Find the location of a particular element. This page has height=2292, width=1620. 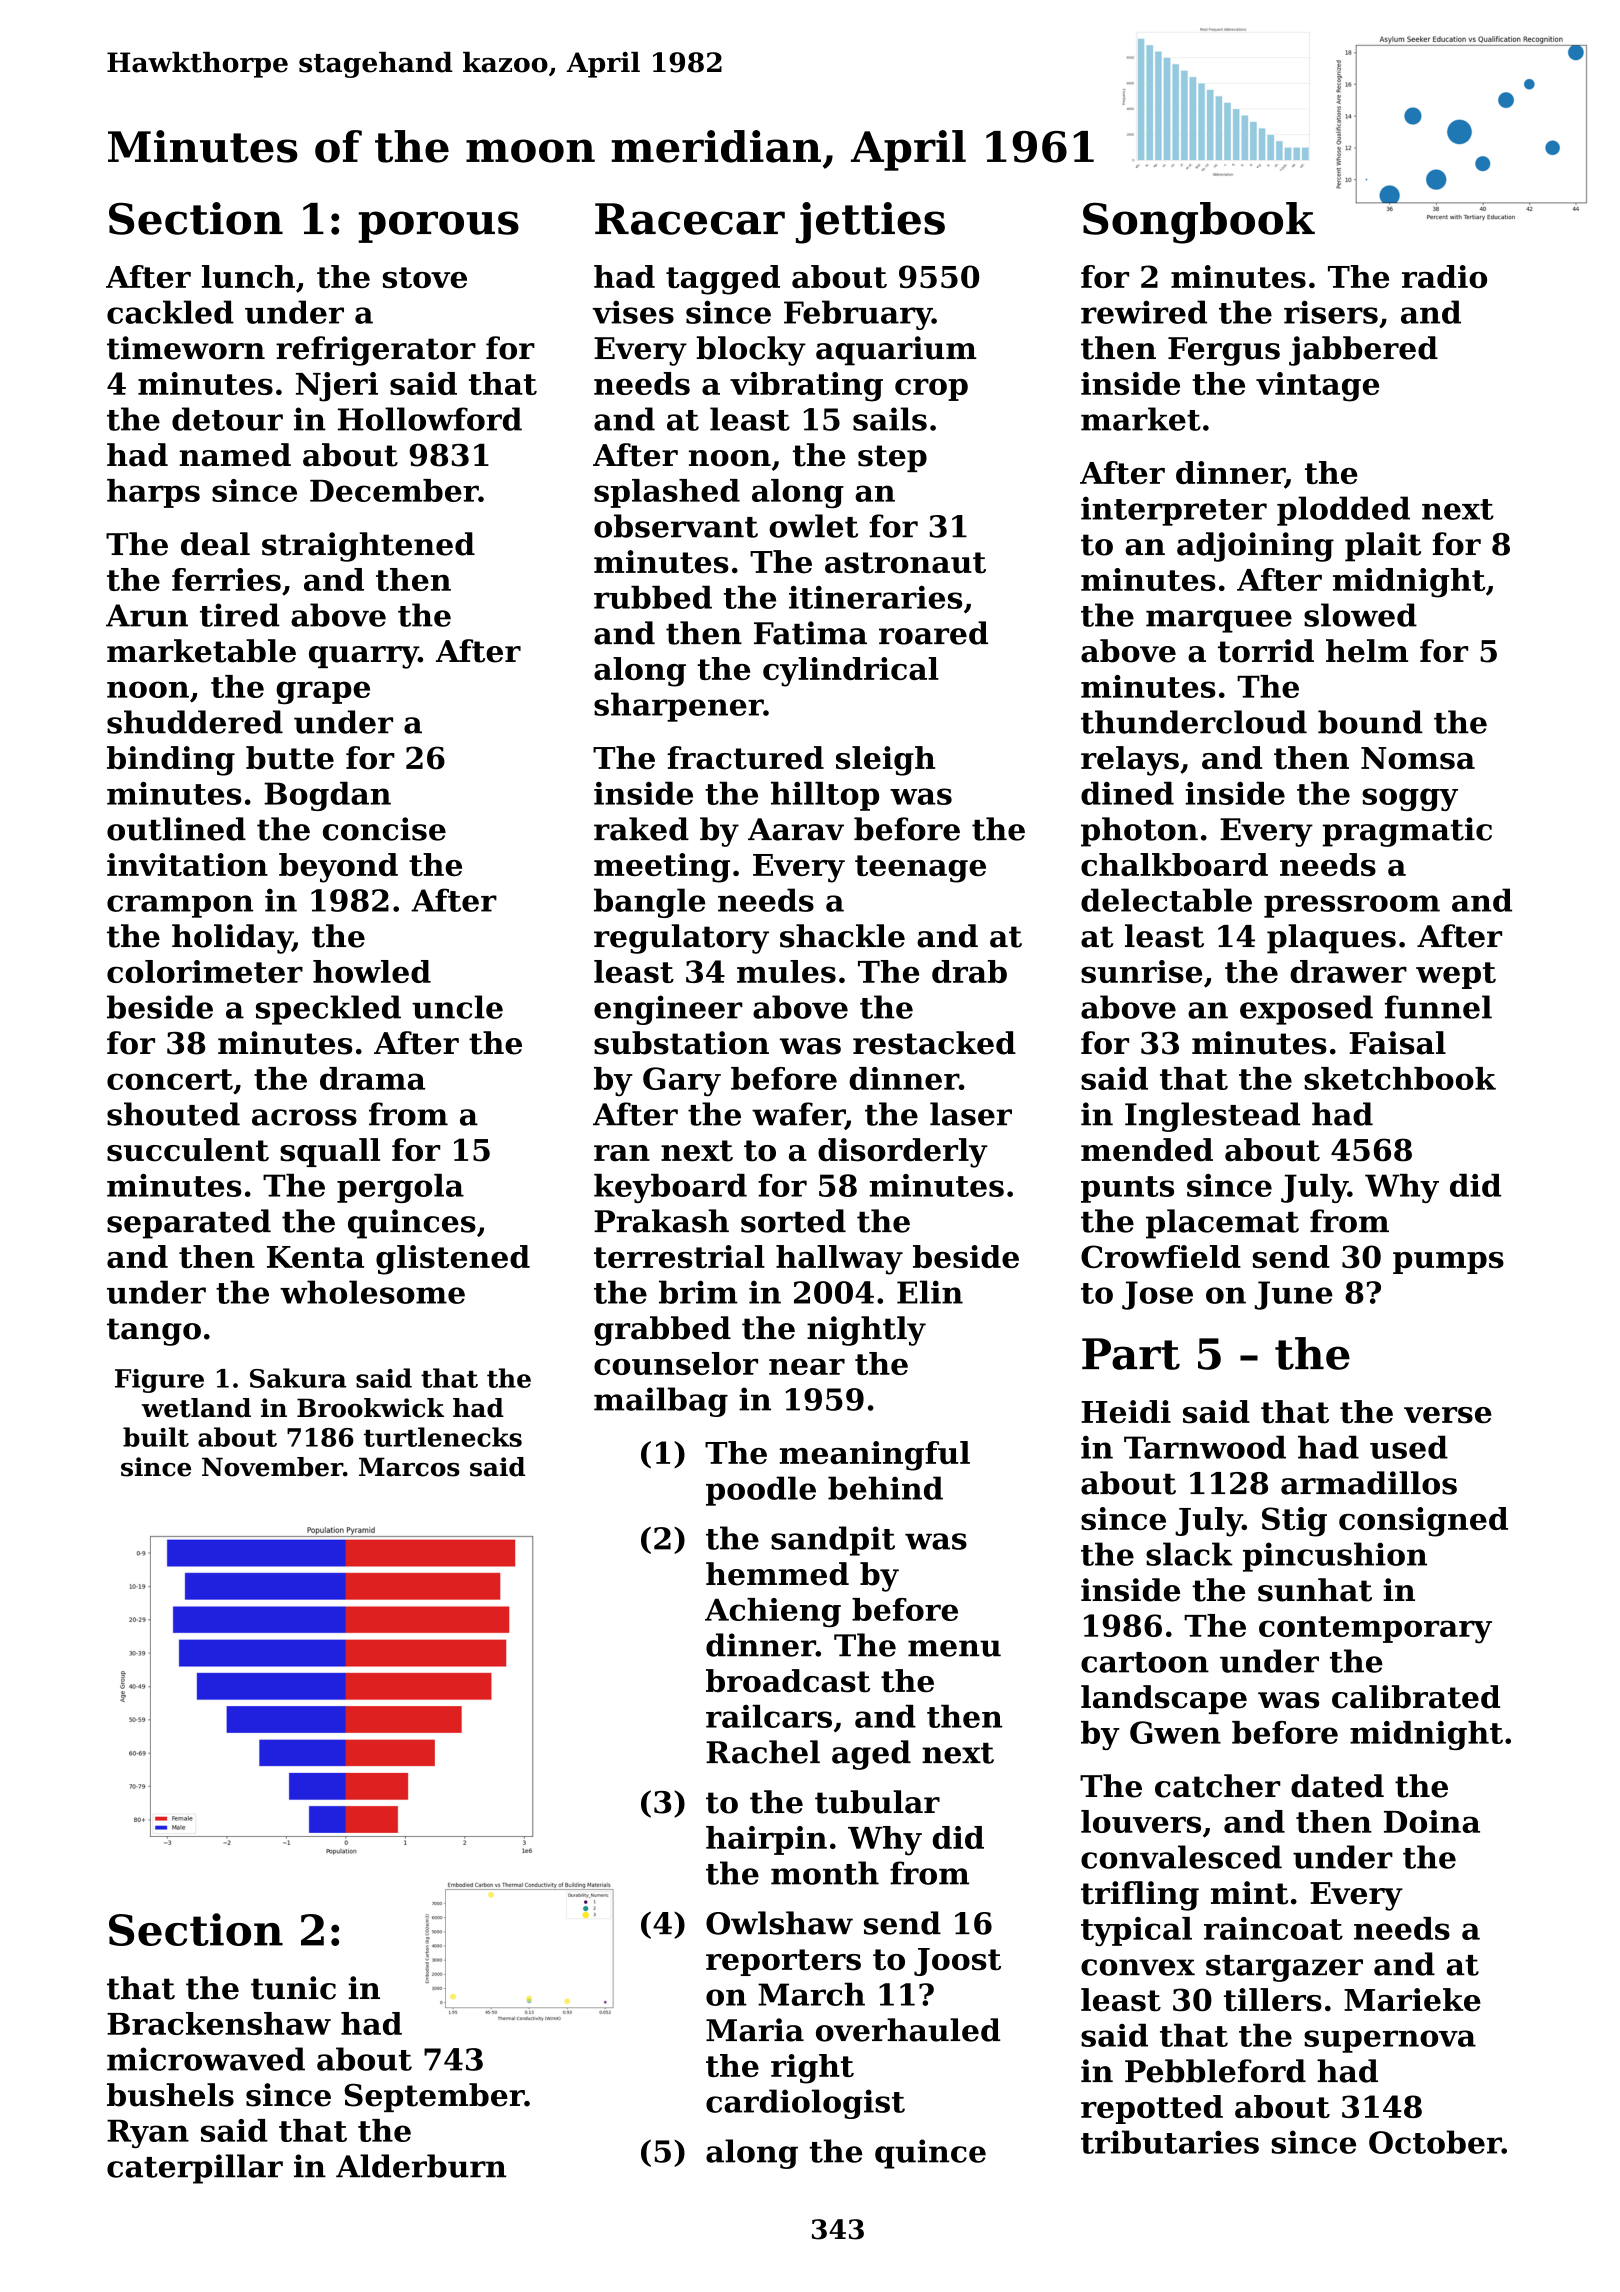

Inglestead is located at coordinates (1212, 1117).
